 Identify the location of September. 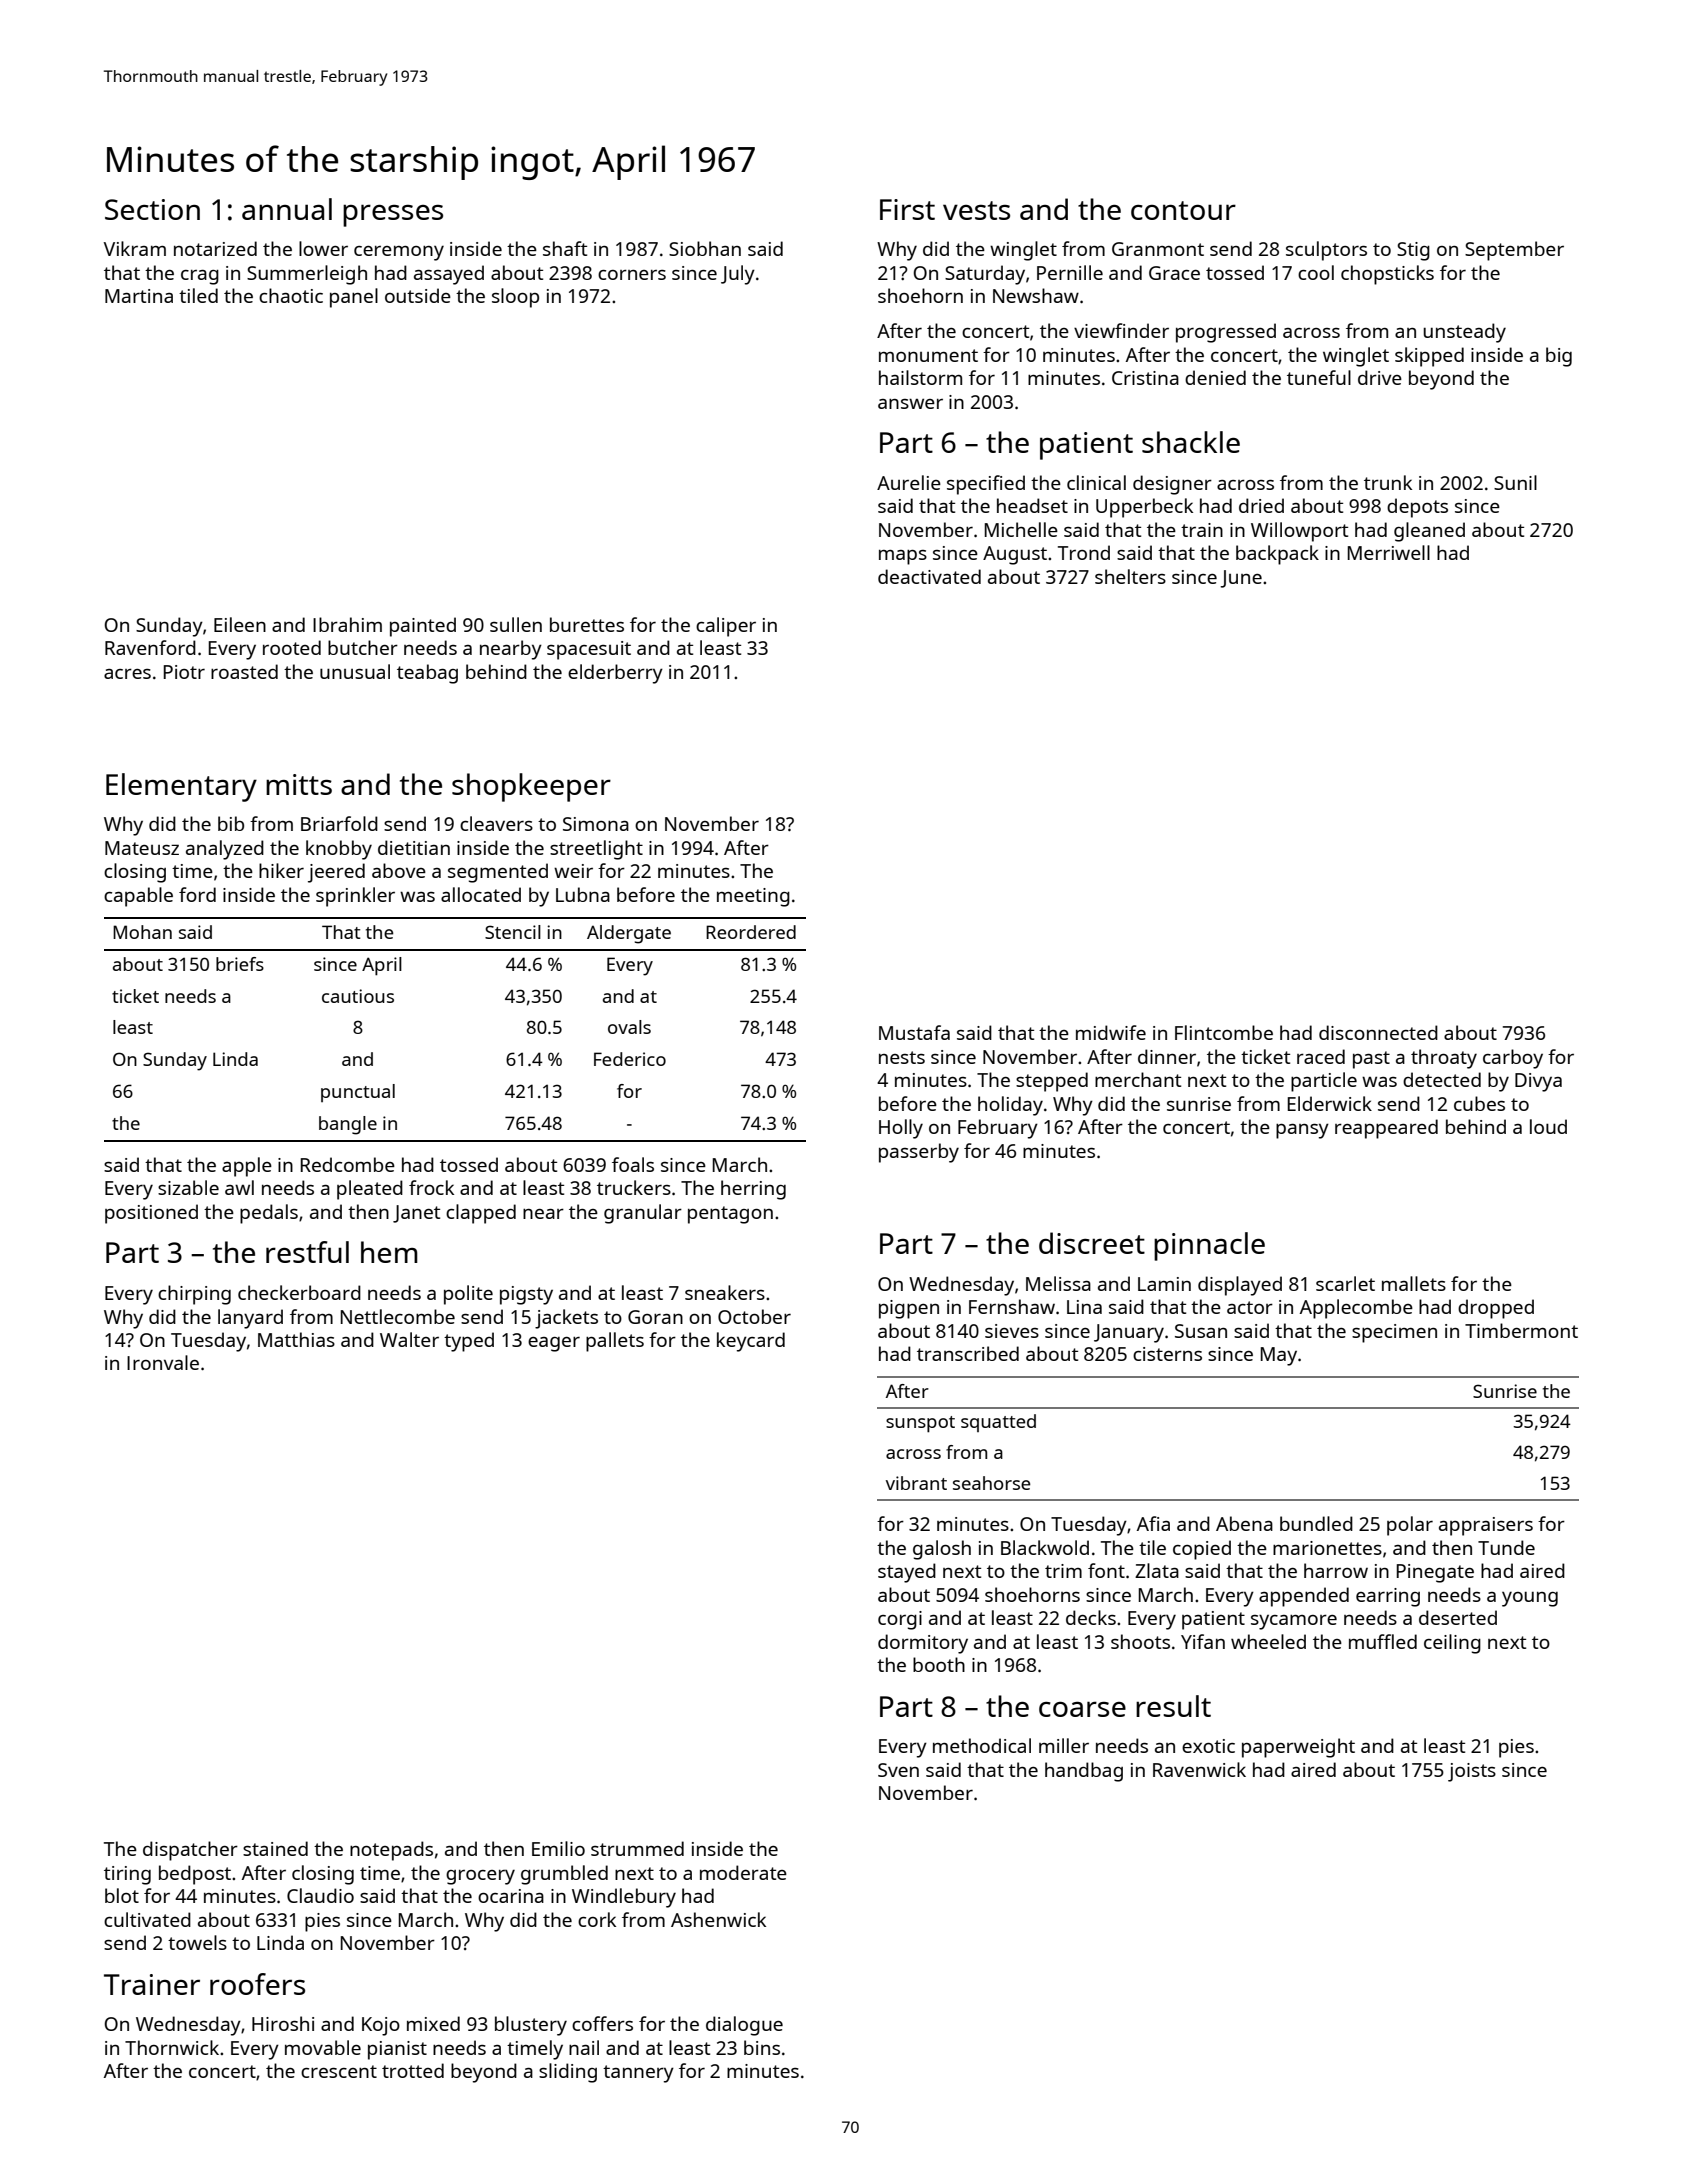
(1514, 251).
